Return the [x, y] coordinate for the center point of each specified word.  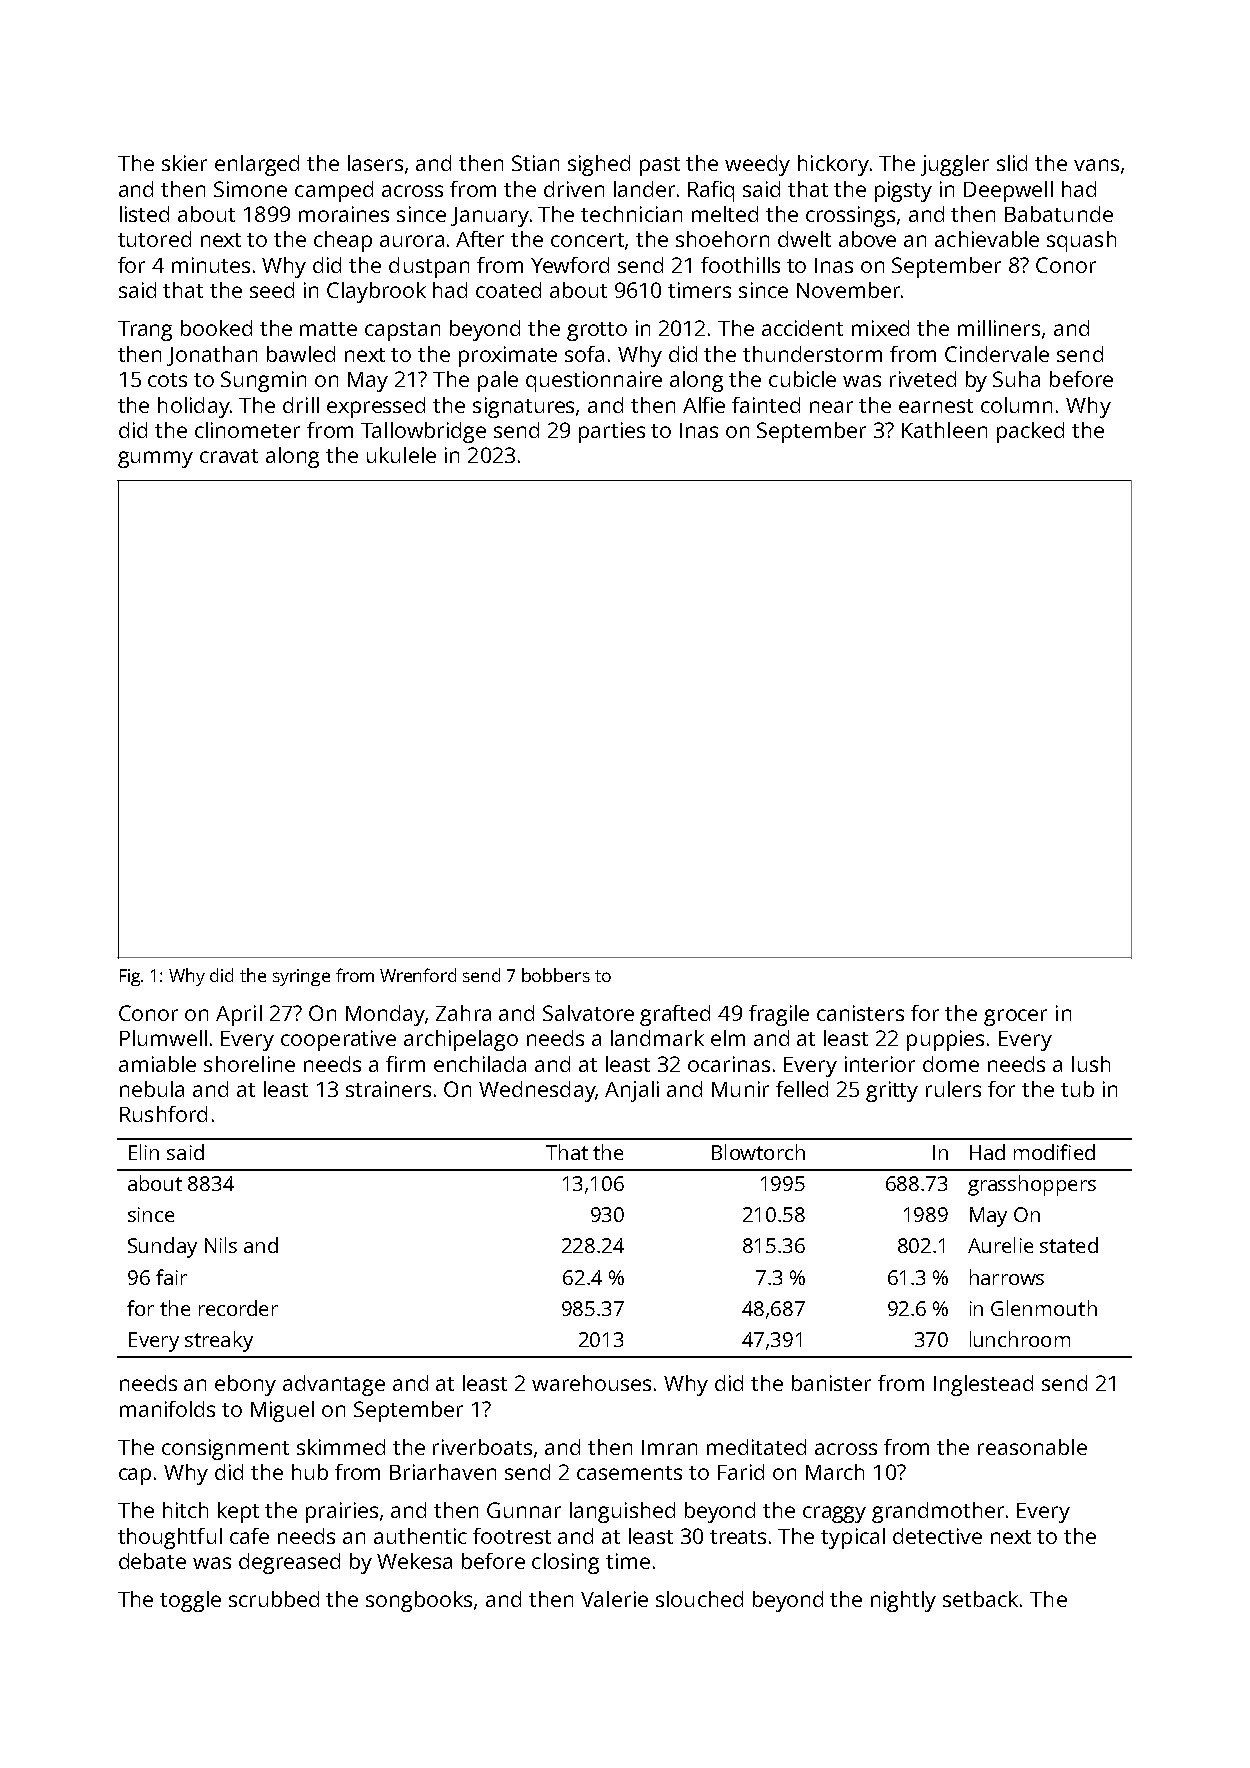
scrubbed [274, 1599]
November [848, 290]
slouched [699, 1599]
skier [184, 163]
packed [1030, 432]
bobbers [556, 975]
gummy [155, 459]
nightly [903, 1601]
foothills [740, 265]
